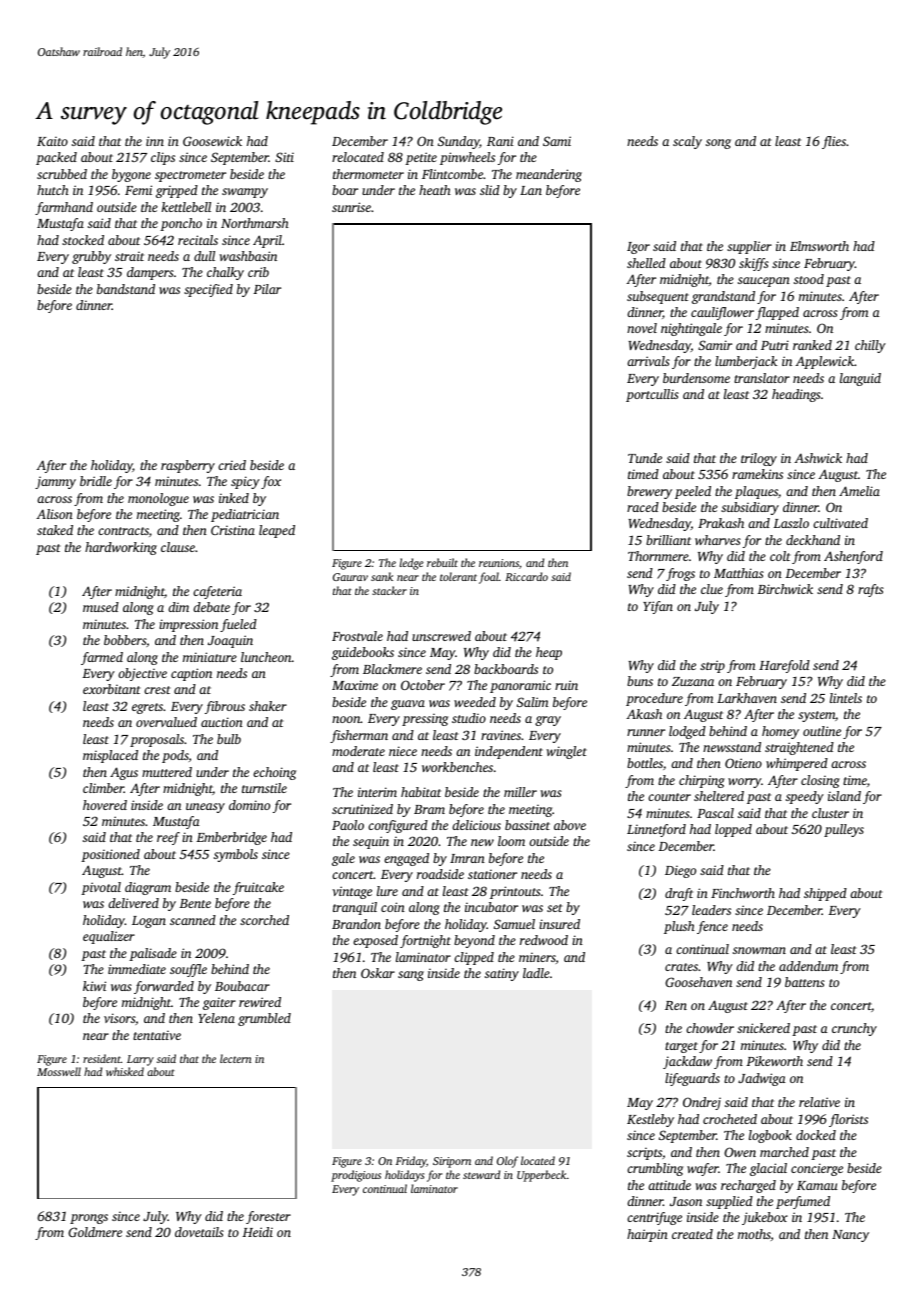  I want to click on Goosewick, so click(212, 141).
